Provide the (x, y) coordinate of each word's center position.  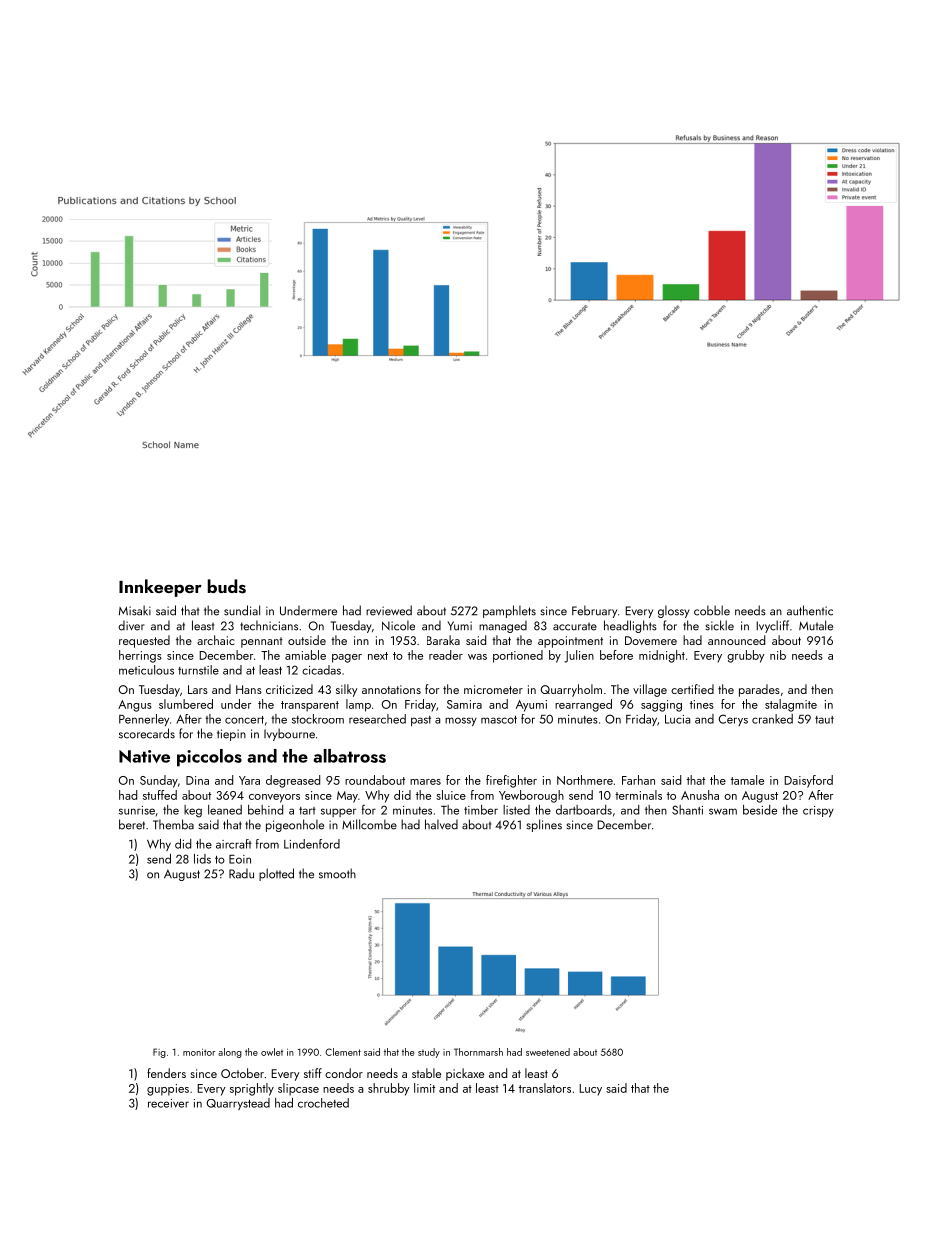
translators (545, 1088)
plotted (276, 874)
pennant (262, 642)
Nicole (398, 625)
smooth (337, 873)
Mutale (816, 625)
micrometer (493, 689)
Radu (241, 874)
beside (760, 810)
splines (544, 825)
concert (244, 720)
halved (441, 824)
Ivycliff (772, 626)
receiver (168, 1103)
